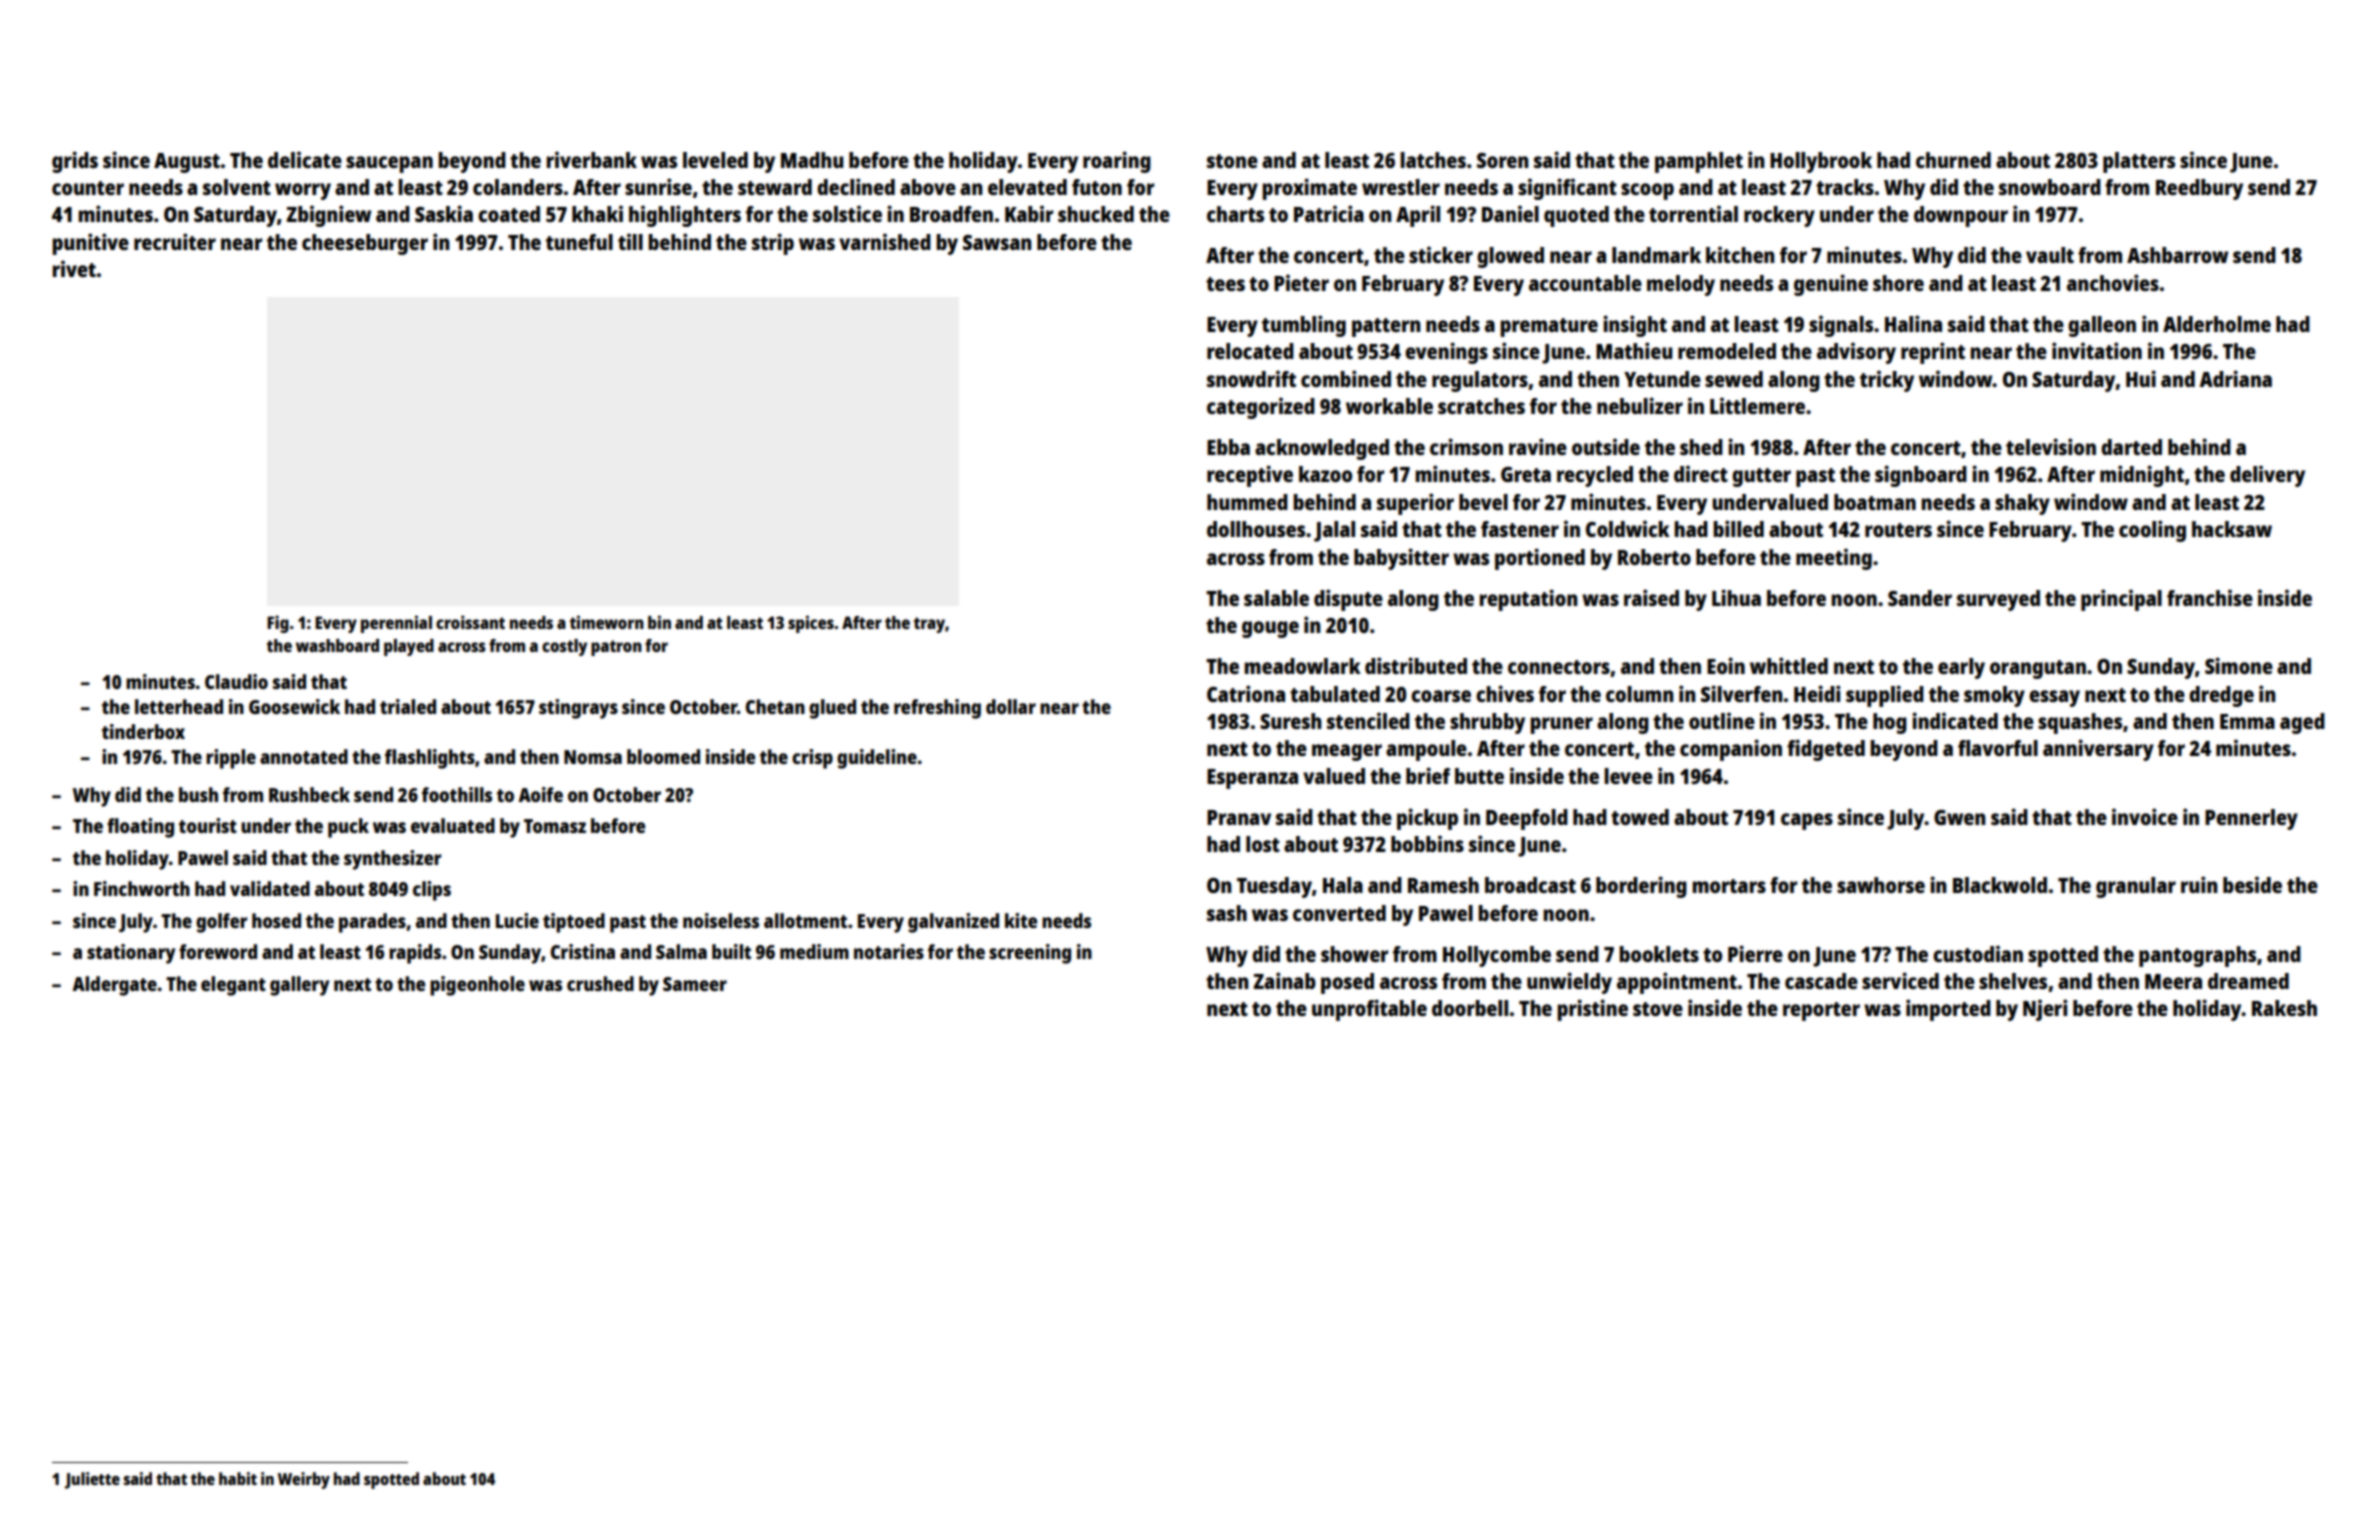 The width and height of the screenshot is (2380, 1540). Describe the element at coordinates (208, 825) in the screenshot. I see `tourist` at that location.
